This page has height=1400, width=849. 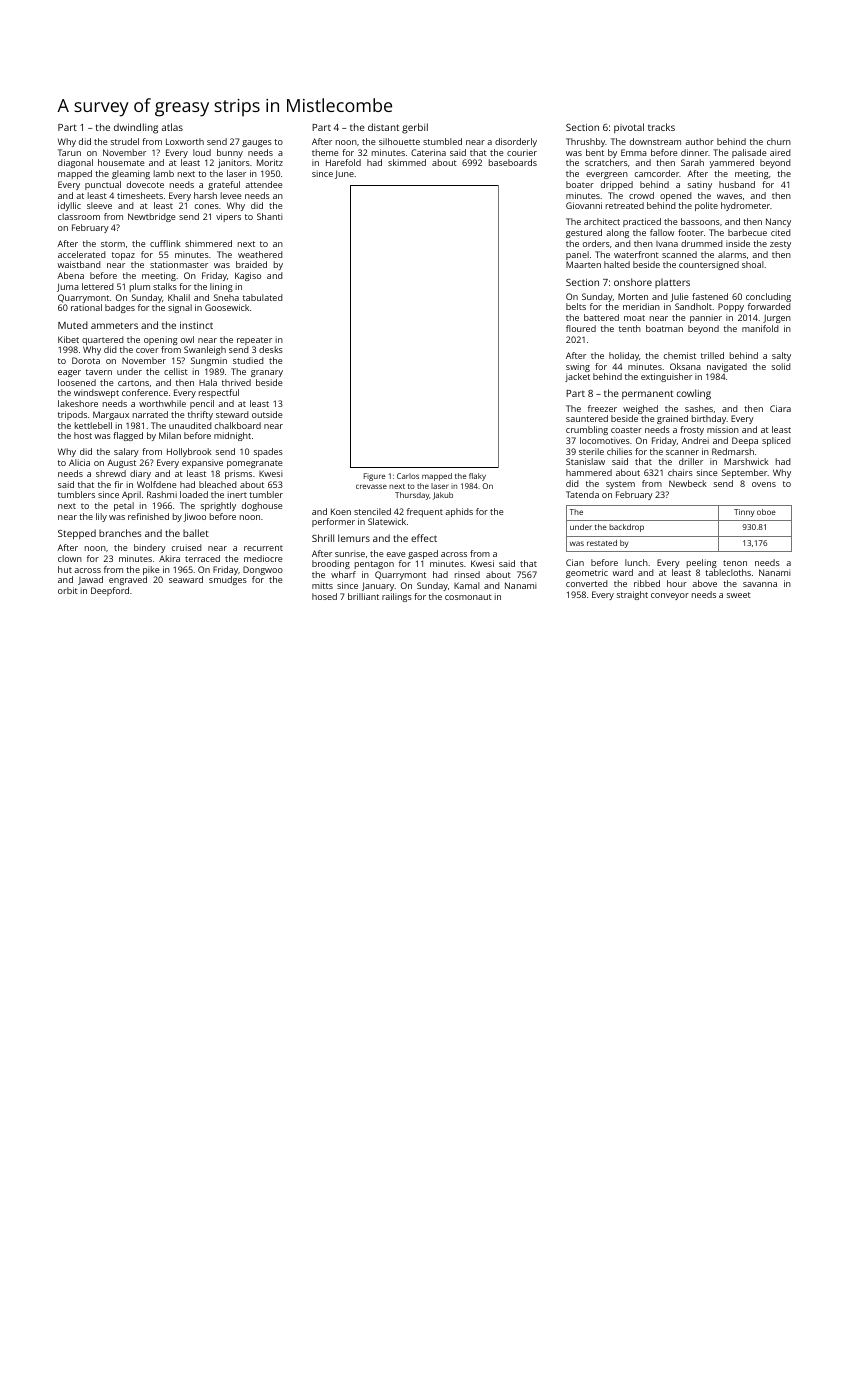 What do you see at coordinates (699, 408) in the page?
I see `sashes` at bounding box center [699, 408].
